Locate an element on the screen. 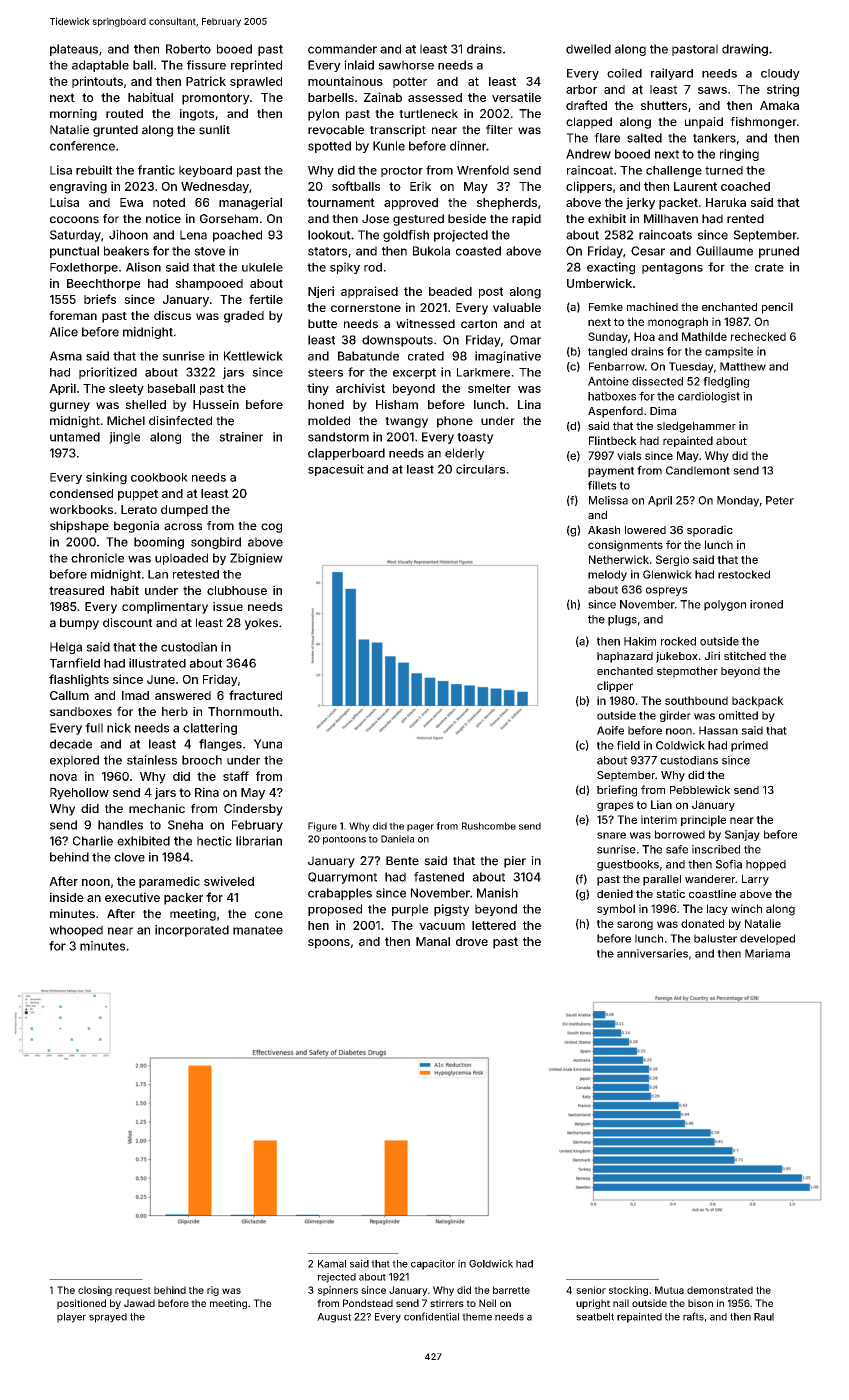  anniversaries is located at coordinates (652, 953).
